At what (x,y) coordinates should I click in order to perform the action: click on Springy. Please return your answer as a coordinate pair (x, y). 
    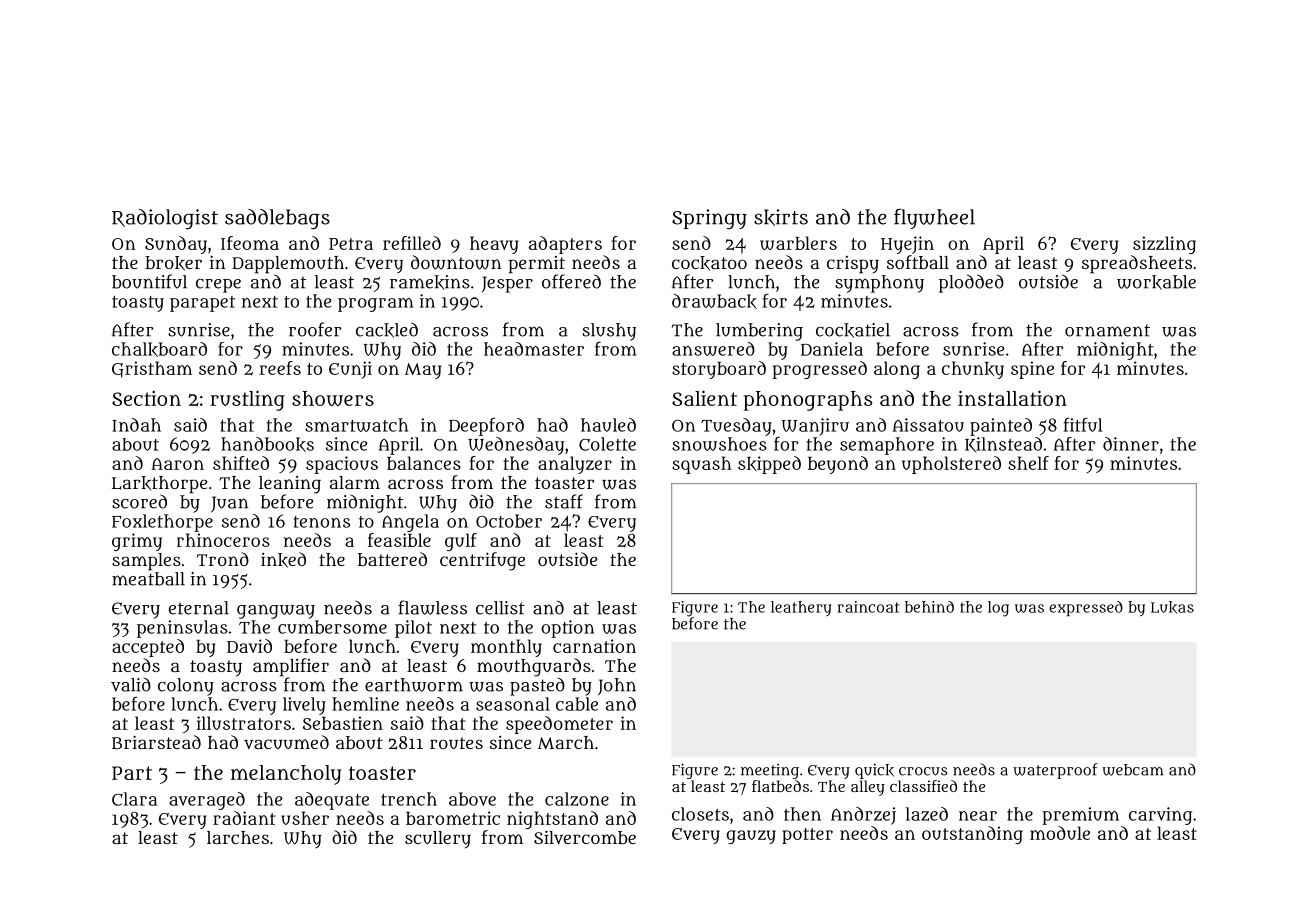
    Looking at the image, I should click on (709, 219).
